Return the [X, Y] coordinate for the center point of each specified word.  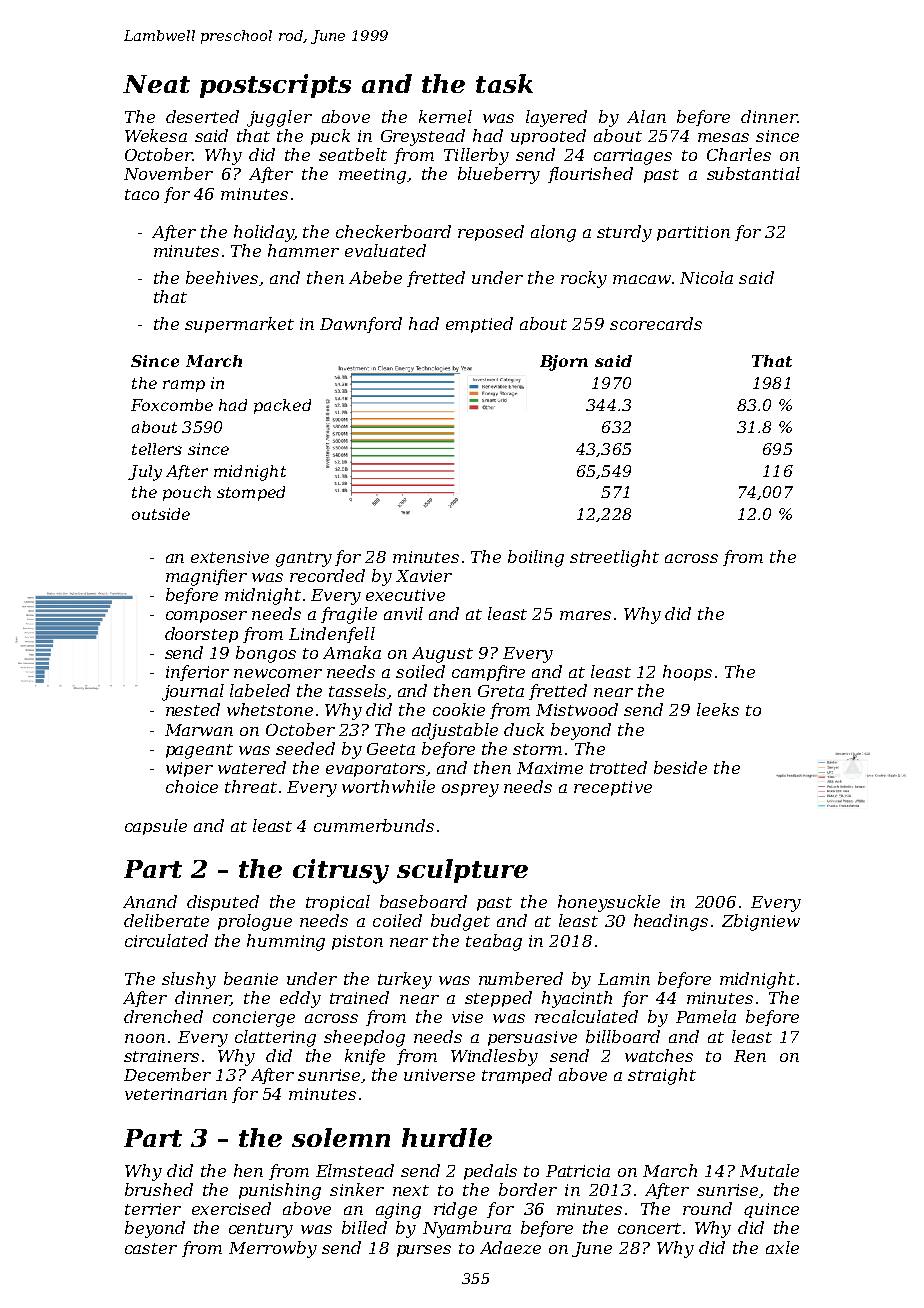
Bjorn [564, 363]
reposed [491, 233]
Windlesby [494, 1057]
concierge [254, 1019]
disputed [223, 903]
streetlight [614, 558]
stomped [251, 493]
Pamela [706, 1016]
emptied [479, 325]
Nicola [706, 277]
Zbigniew [761, 922]
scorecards [656, 323]
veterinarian [176, 1094]
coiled [397, 920]
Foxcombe [172, 405]
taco [142, 194]
